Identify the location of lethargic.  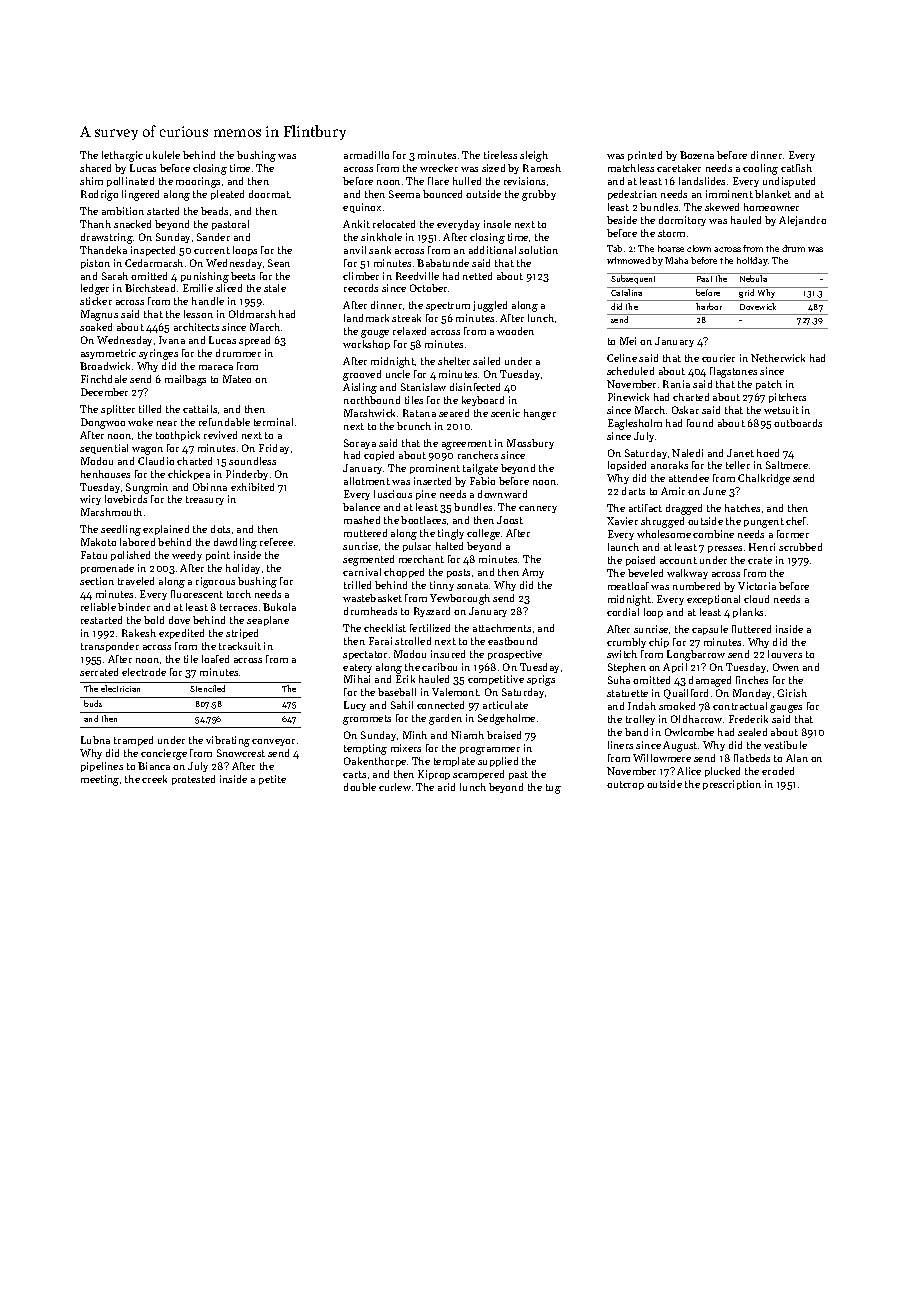
(122, 156).
